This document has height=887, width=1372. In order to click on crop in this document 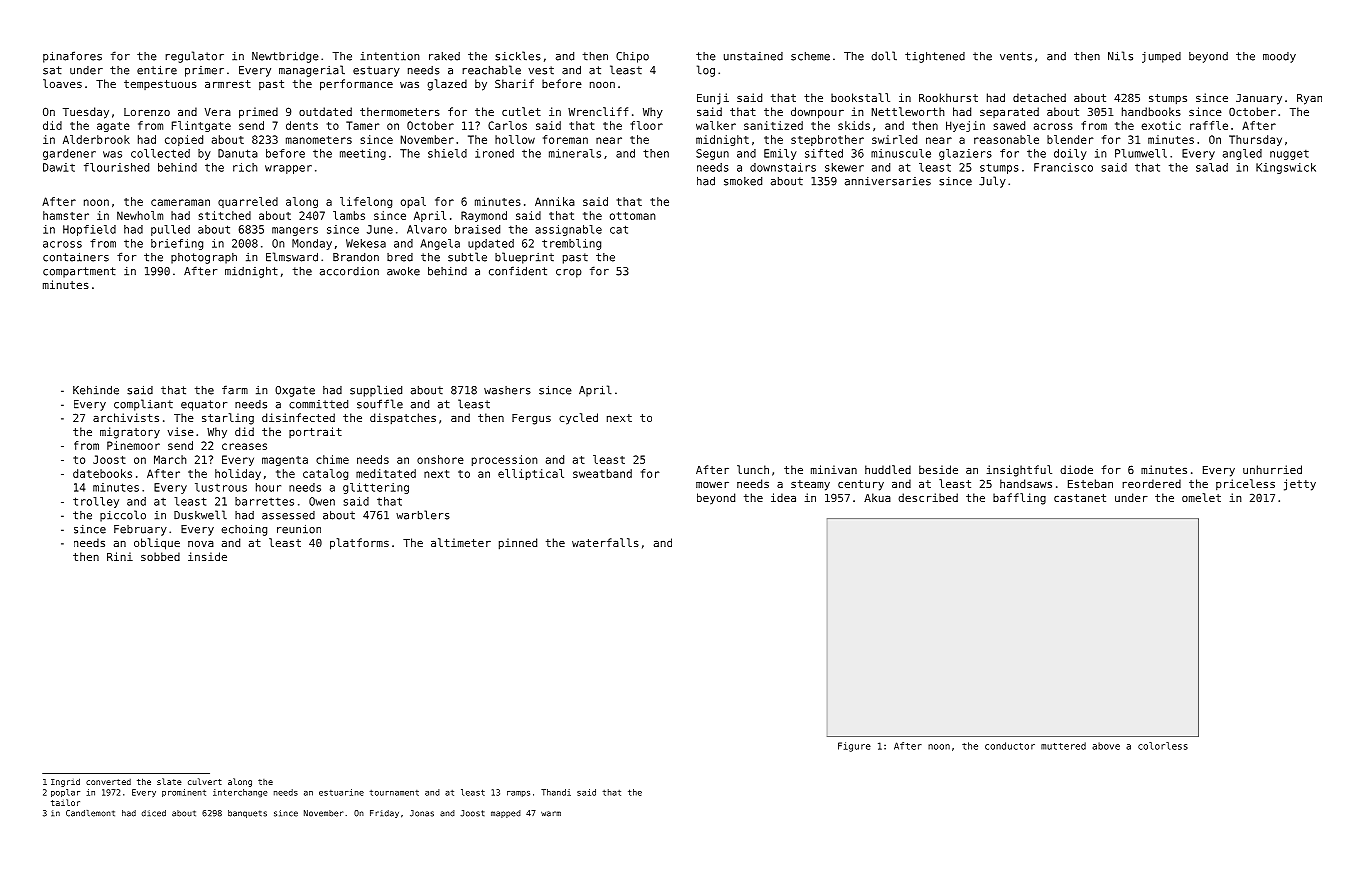, I will do `click(569, 273)`.
